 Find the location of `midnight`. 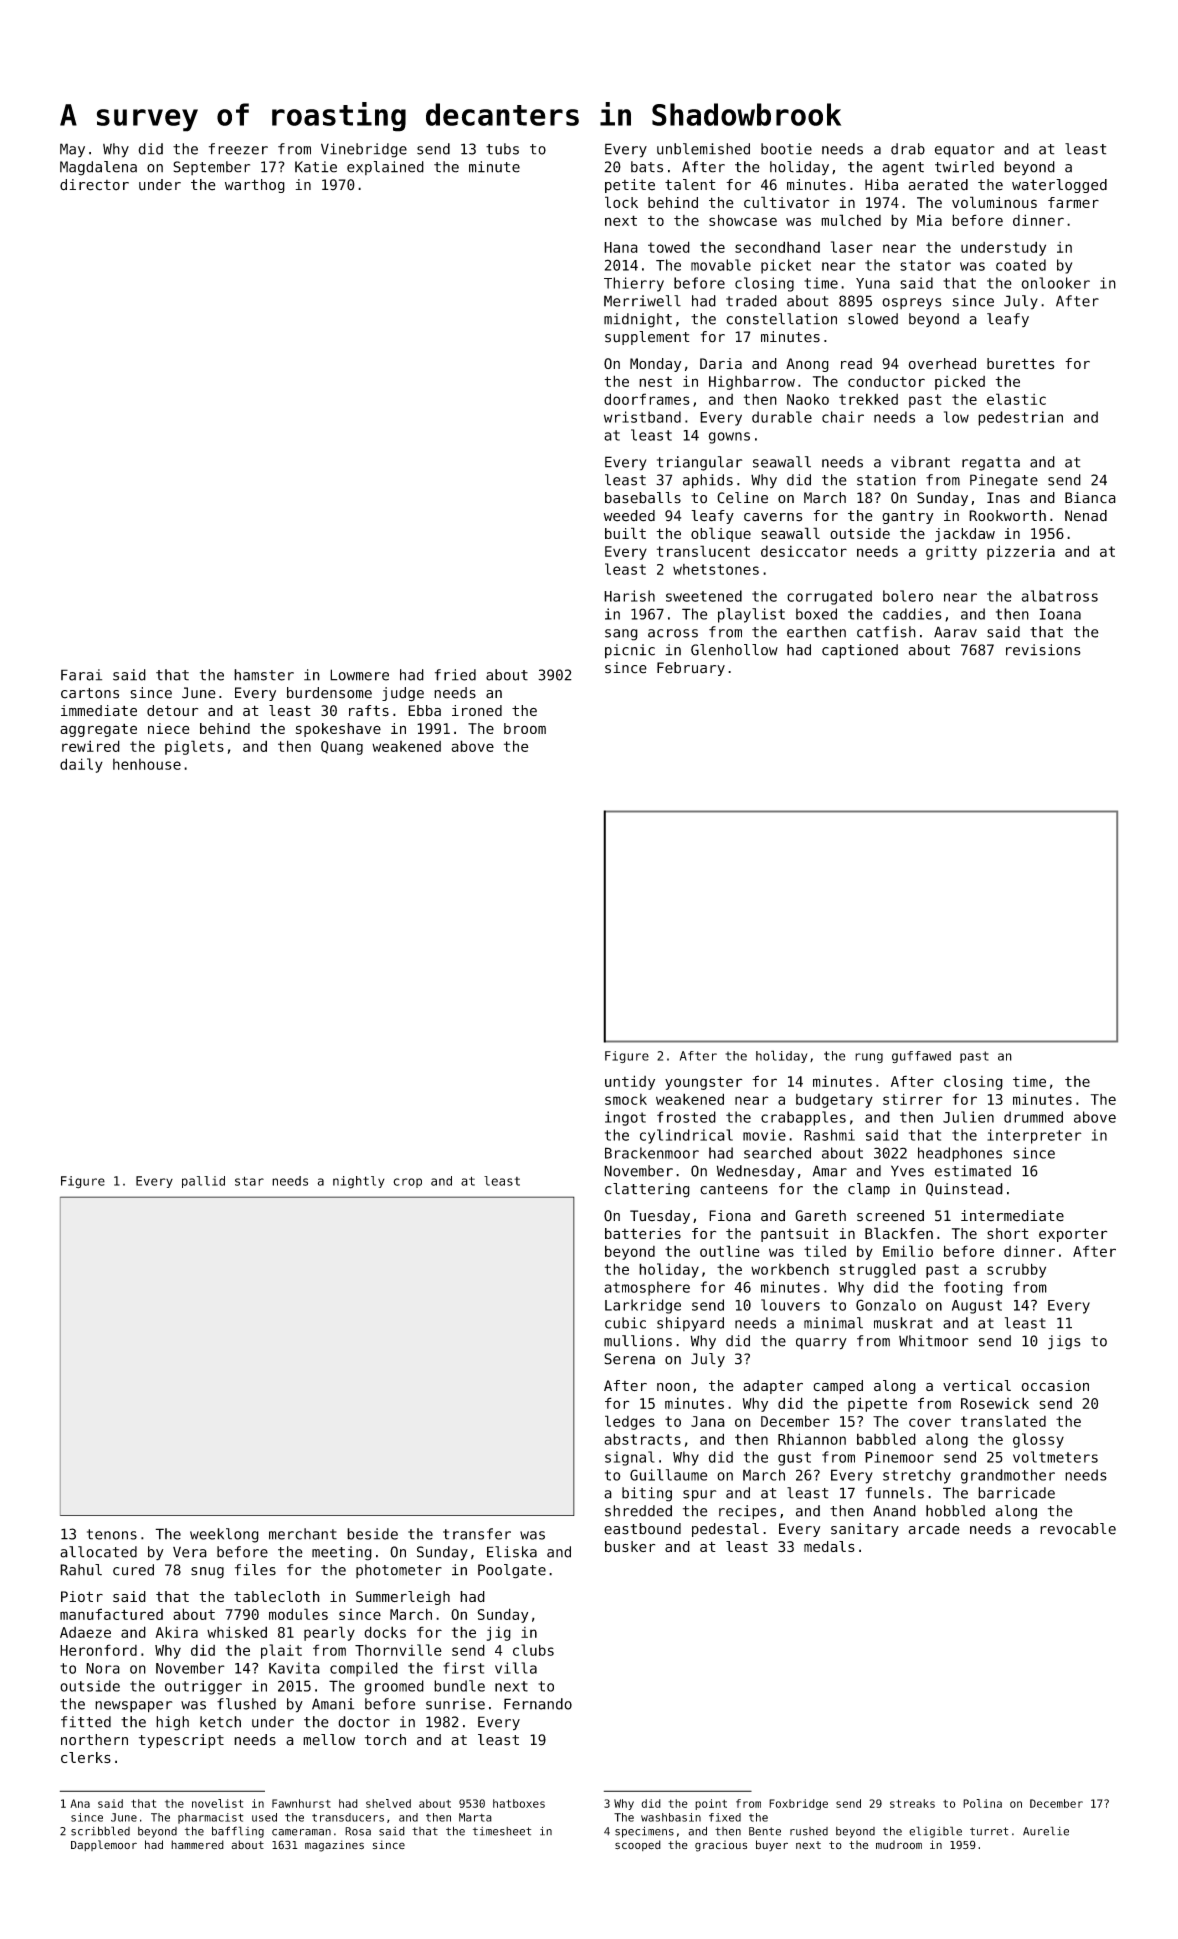

midnight is located at coordinates (638, 320).
